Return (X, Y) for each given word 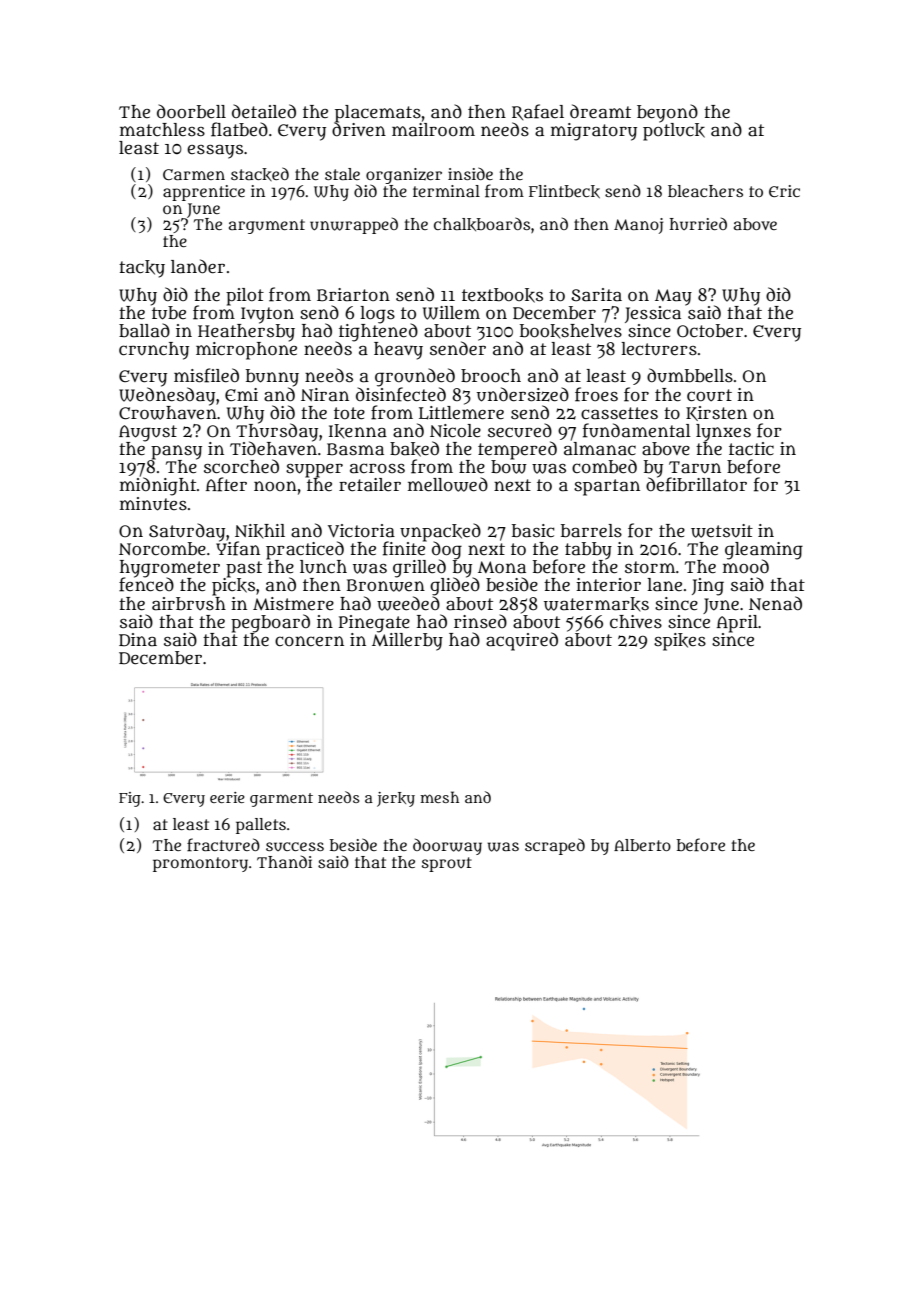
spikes (680, 642)
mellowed (448, 484)
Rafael (538, 112)
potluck (674, 132)
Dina (138, 640)
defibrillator (696, 485)
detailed (264, 111)
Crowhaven (168, 412)
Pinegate (374, 623)
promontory (200, 864)
